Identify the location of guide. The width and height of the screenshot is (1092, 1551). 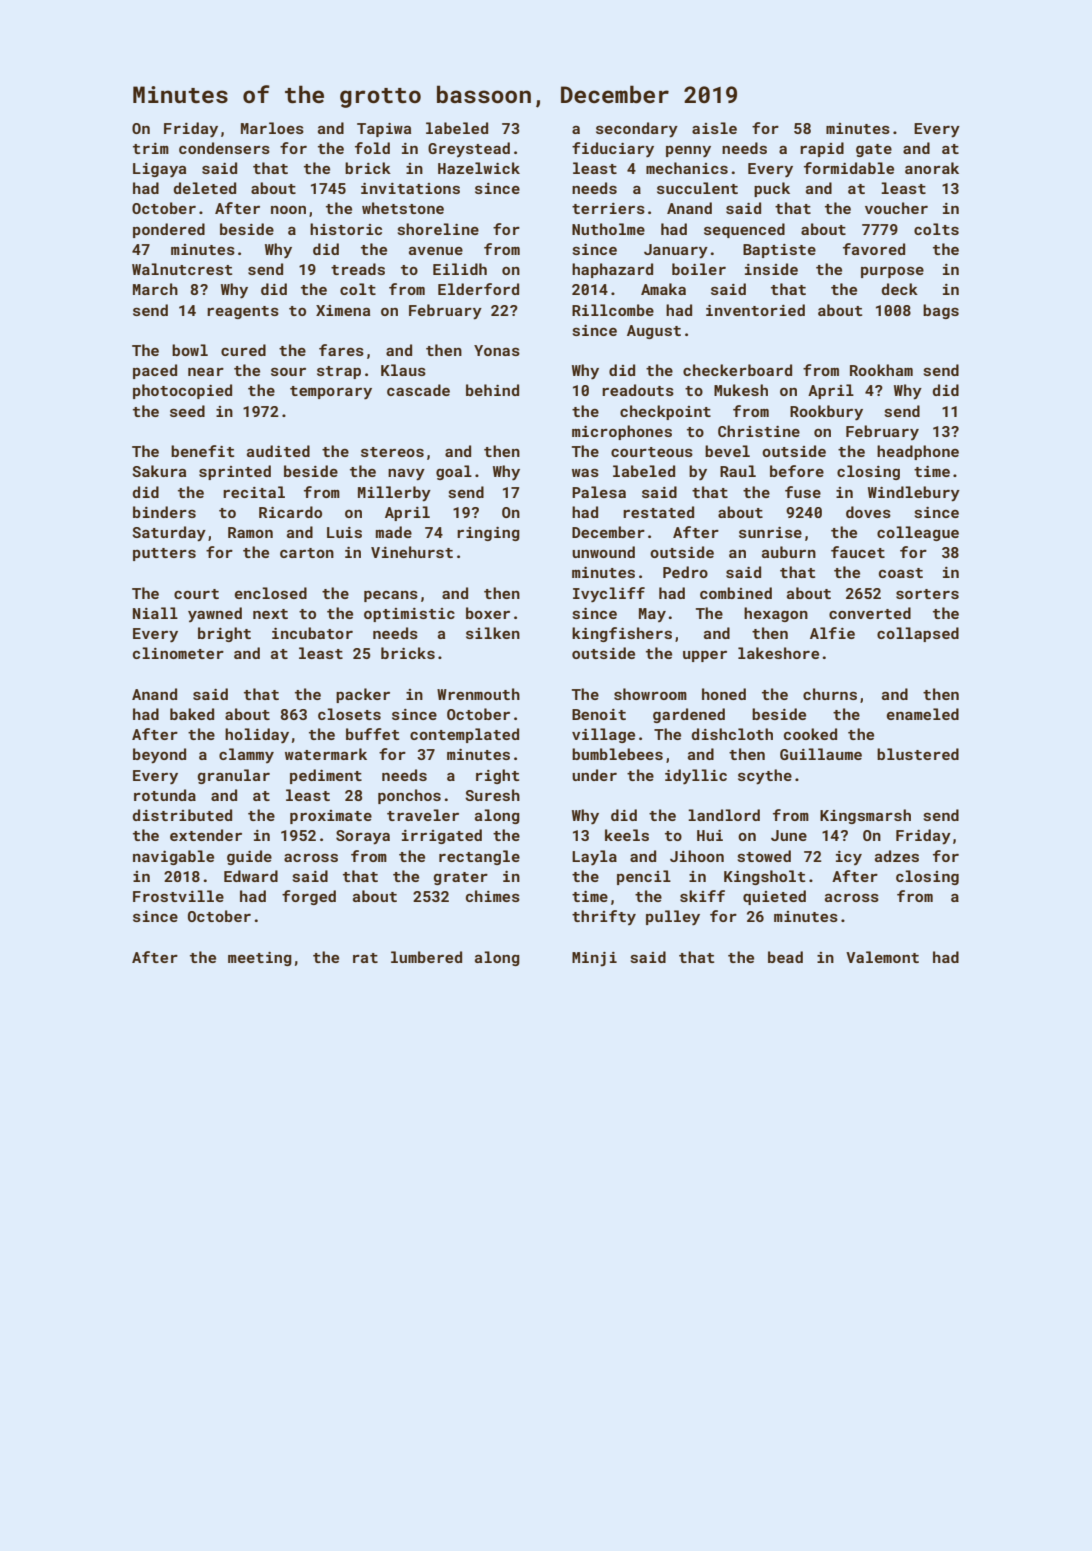
(249, 857).
